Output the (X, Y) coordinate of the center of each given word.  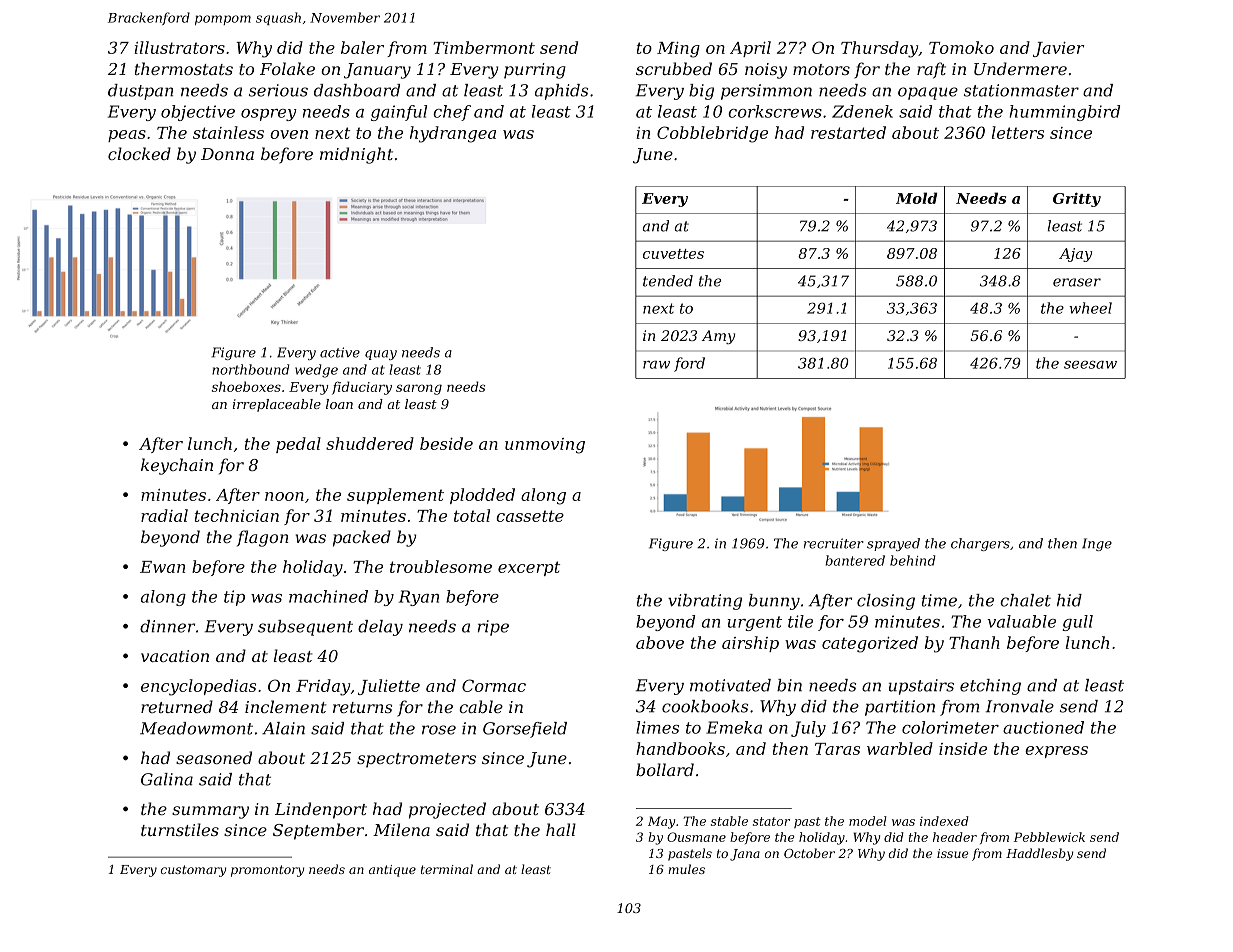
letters (1018, 132)
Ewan (162, 567)
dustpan (140, 92)
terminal (447, 869)
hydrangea (453, 134)
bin (789, 685)
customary (193, 871)
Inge (1097, 544)
